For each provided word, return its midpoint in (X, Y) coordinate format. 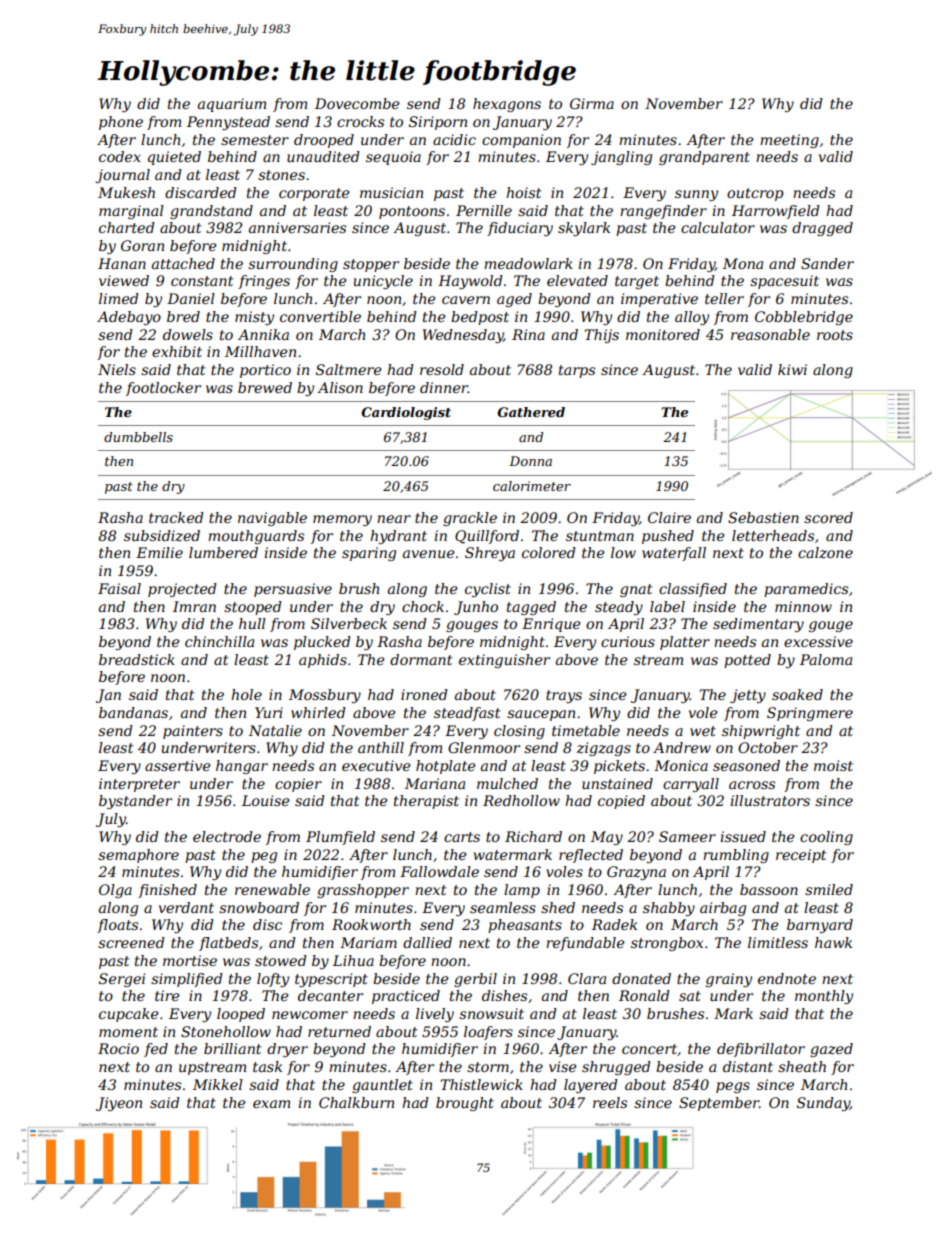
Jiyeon (119, 1104)
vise (563, 1066)
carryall (691, 785)
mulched (507, 783)
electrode (227, 836)
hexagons (507, 105)
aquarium (232, 105)
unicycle (383, 282)
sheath (802, 1066)
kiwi (792, 369)
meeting (789, 141)
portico (265, 371)
